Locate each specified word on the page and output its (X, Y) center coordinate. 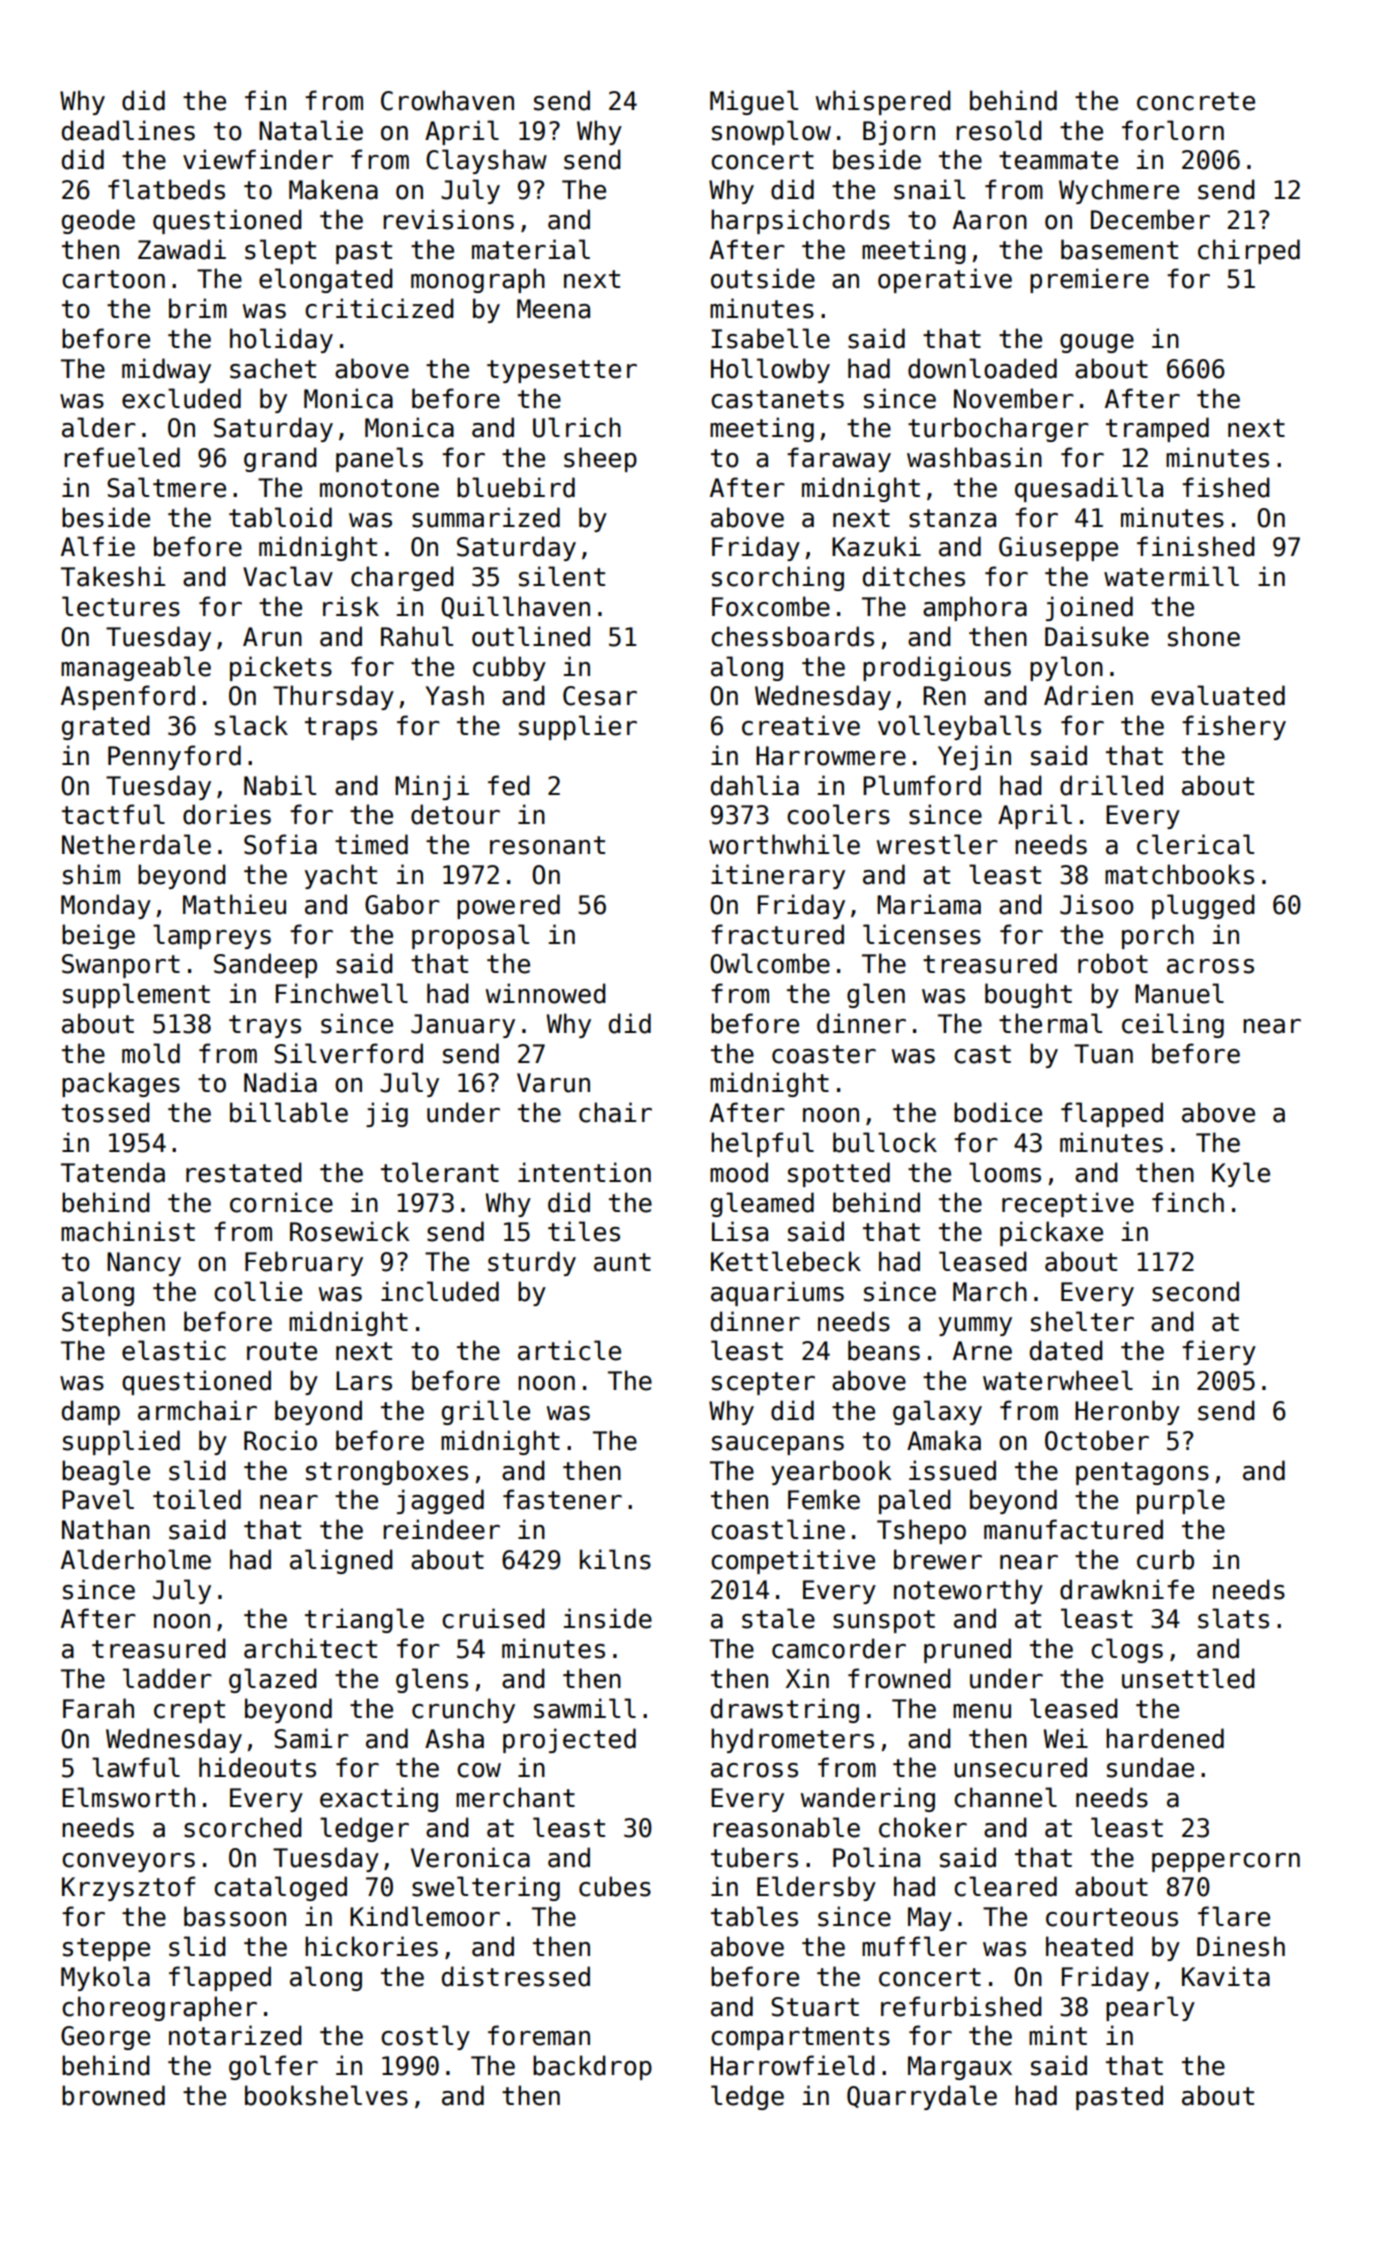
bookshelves (326, 2095)
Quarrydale (922, 2097)
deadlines (128, 130)
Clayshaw (486, 161)
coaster (824, 1054)
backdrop (592, 2067)
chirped (1249, 251)
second (1195, 1291)
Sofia (280, 844)
